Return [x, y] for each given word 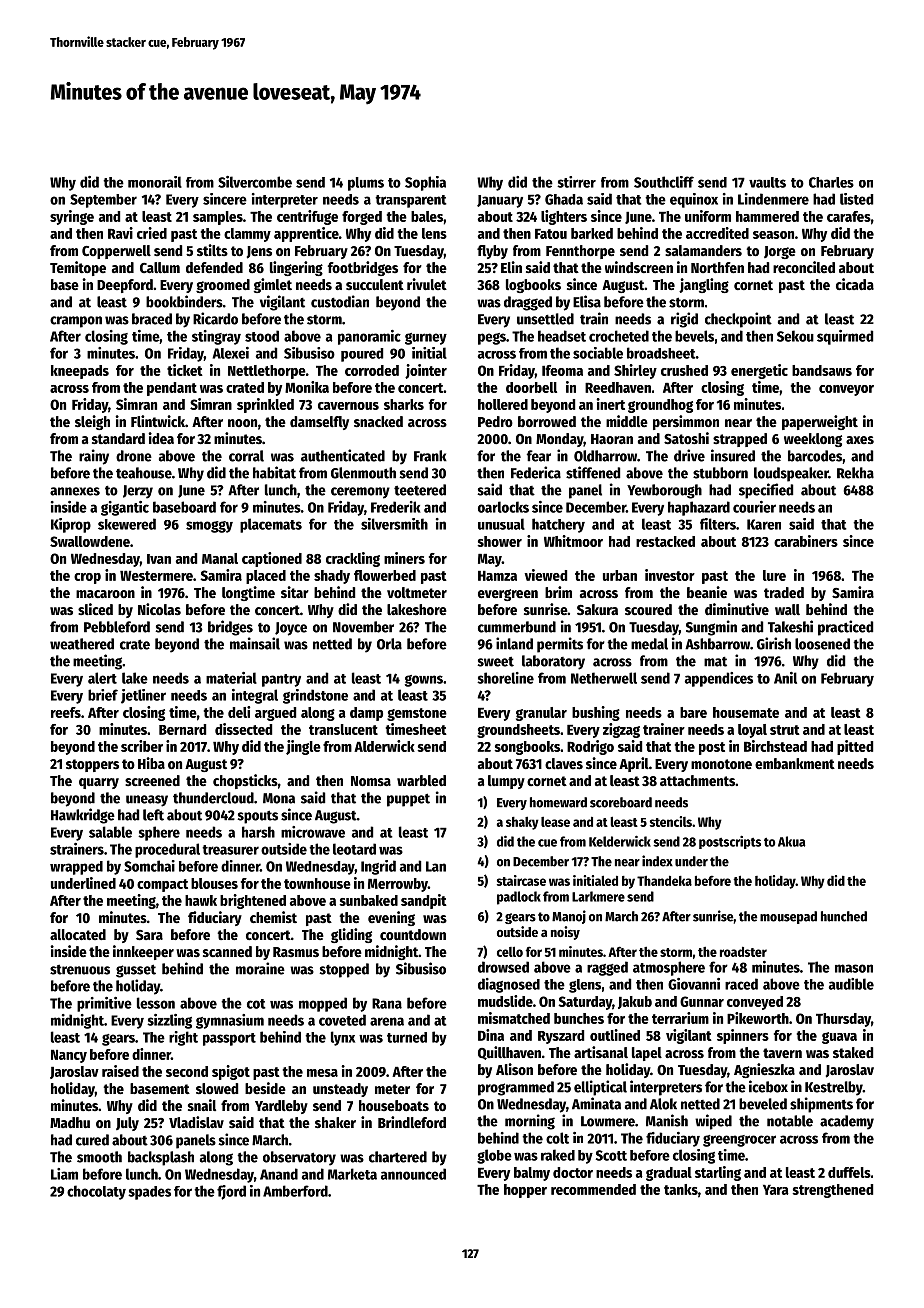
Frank [430, 456]
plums [366, 184]
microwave [313, 832]
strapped [740, 440]
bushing [596, 713]
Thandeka [664, 881]
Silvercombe [255, 182]
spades [149, 1193]
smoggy [209, 527]
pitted [855, 747]
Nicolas [159, 609]
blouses [214, 883]
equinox [694, 200]
